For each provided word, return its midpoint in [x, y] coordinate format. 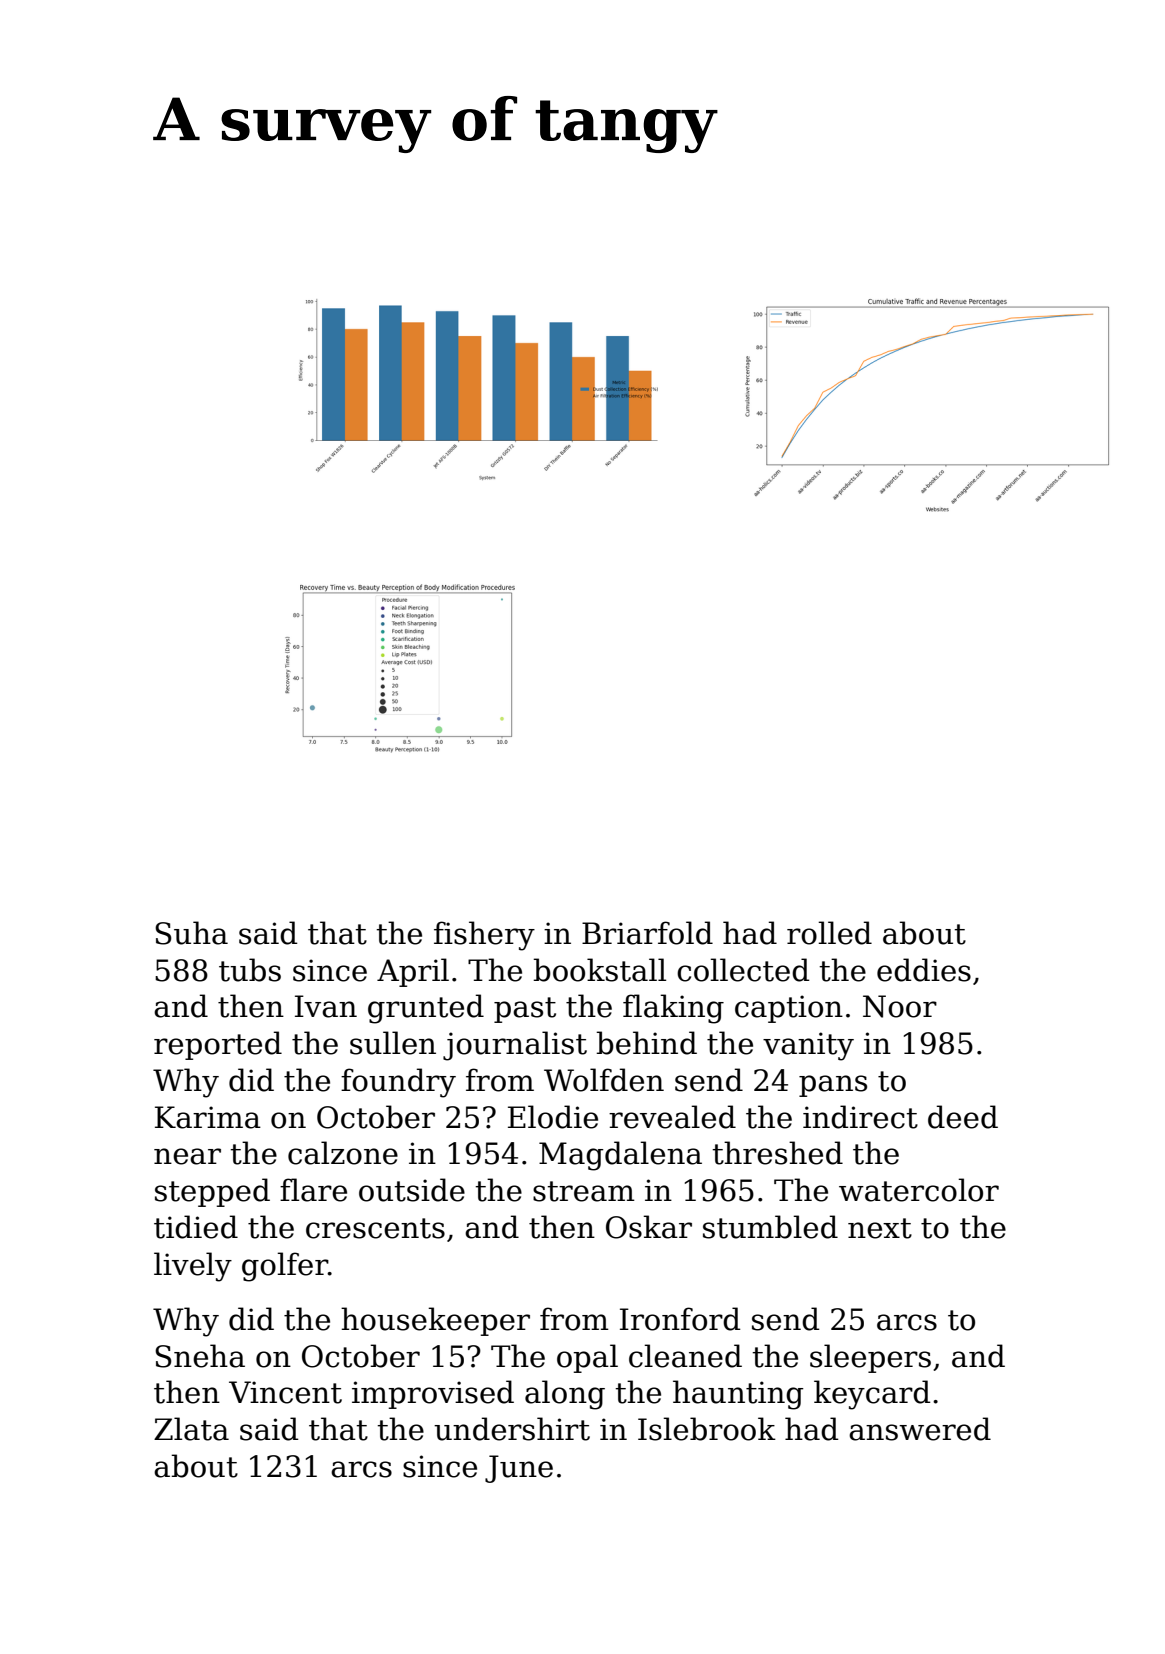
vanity [808, 1046]
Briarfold [647, 933]
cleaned [685, 1356]
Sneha [200, 1356]
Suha [191, 933]
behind [646, 1043]
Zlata [191, 1429]
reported [218, 1045]
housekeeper [435, 1321]
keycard [872, 1395]
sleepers [870, 1358]
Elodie [553, 1117]
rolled [829, 933]
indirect [860, 1117]
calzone [343, 1153]
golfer [285, 1267]
